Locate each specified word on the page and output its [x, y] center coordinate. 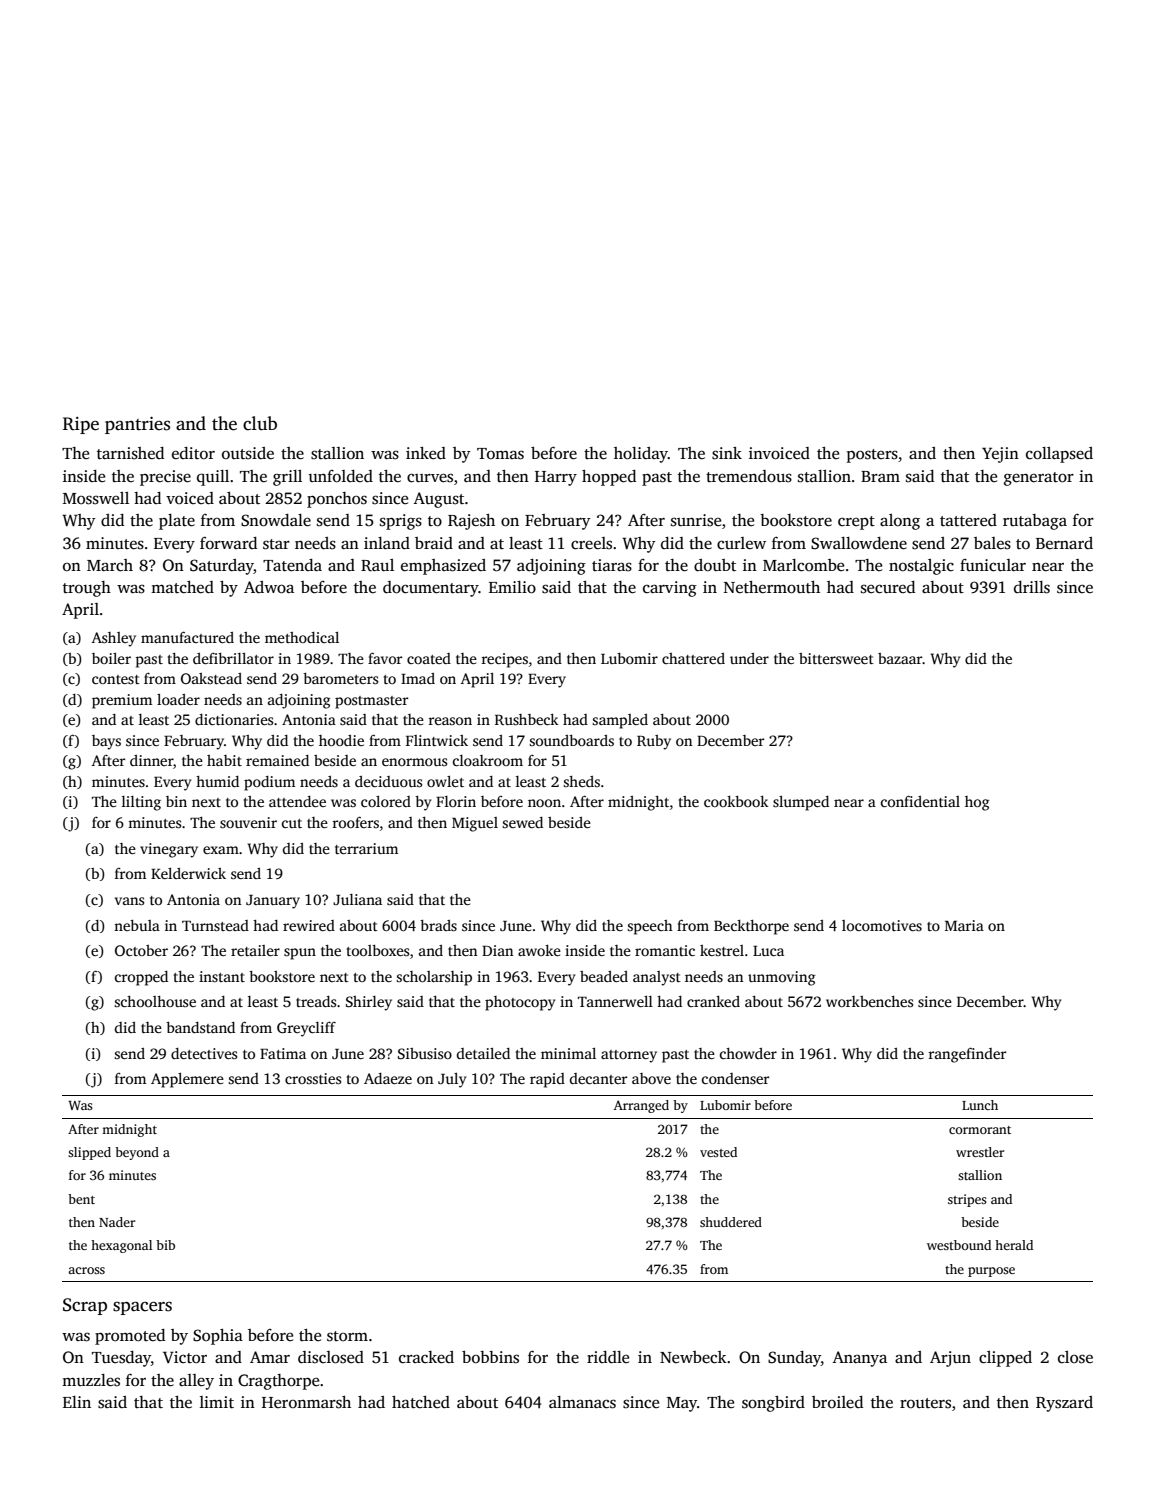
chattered [693, 658]
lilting [141, 803]
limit [217, 1402]
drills [1032, 587]
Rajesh [471, 522]
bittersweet [836, 658]
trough [87, 589]
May [682, 1404]
